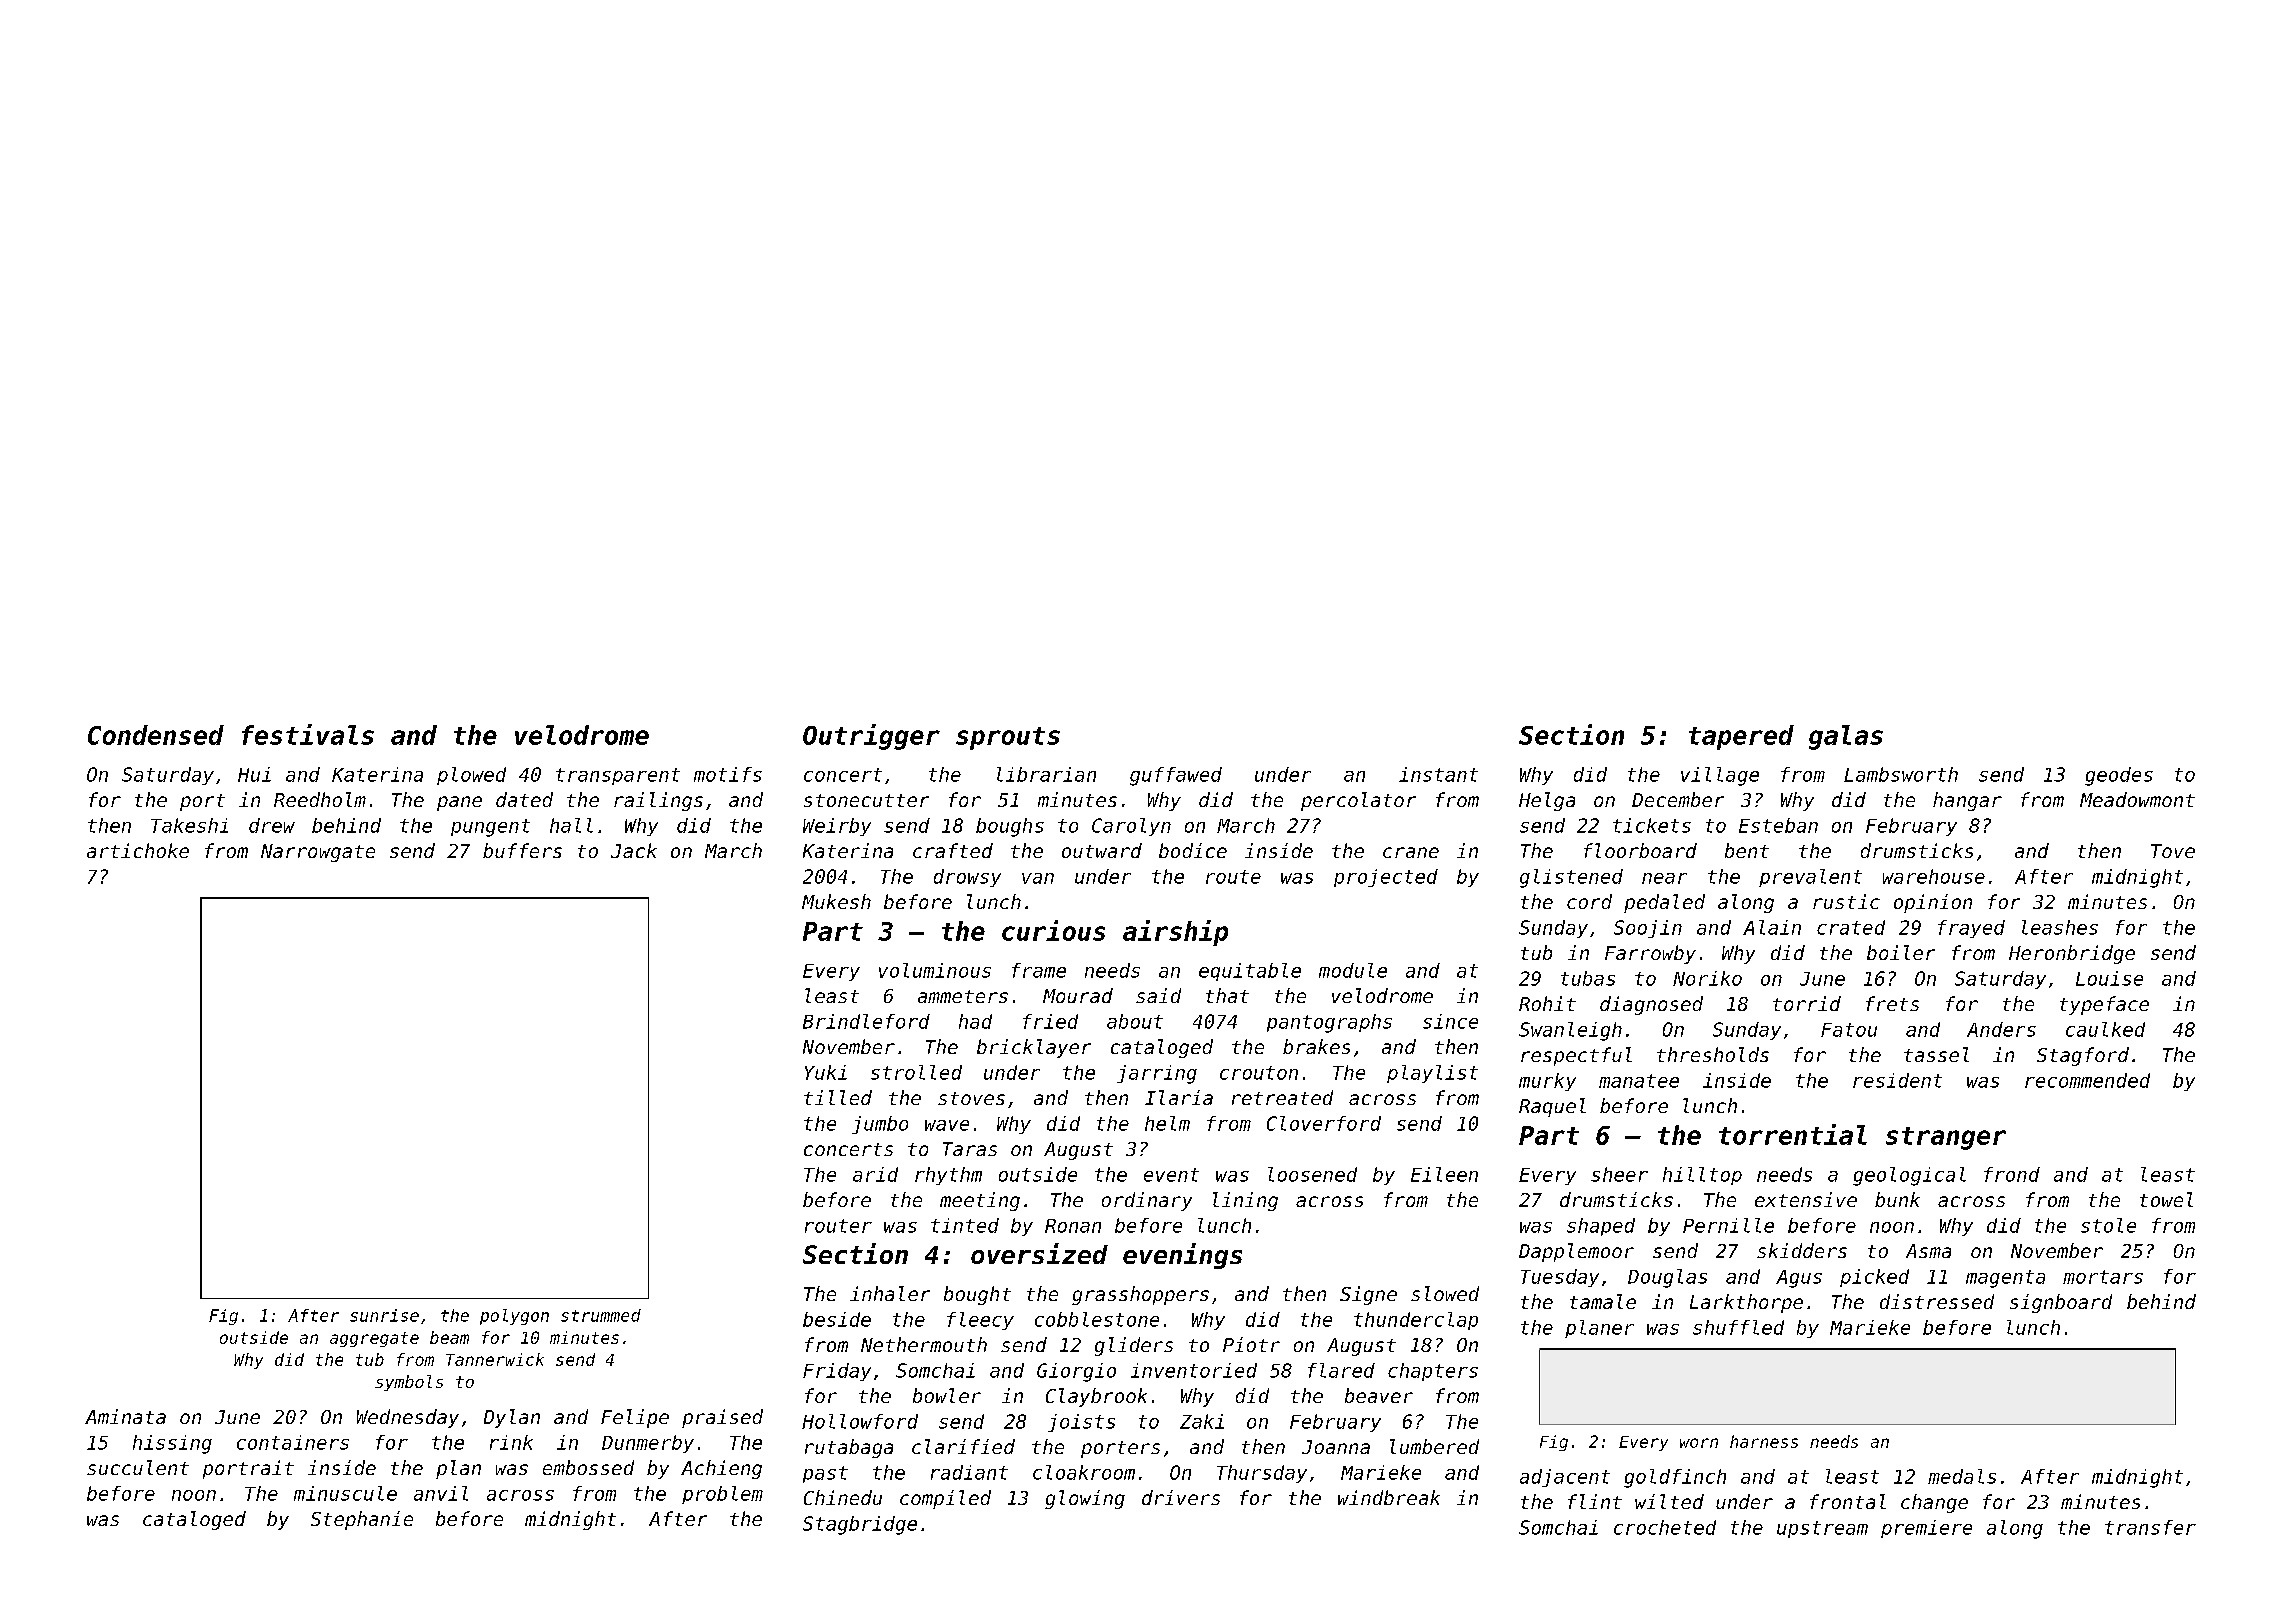 Image resolution: width=2282 pixels, height=1614 pixels. Describe the element at coordinates (138, 850) in the screenshot. I see `artichoke` at that location.
